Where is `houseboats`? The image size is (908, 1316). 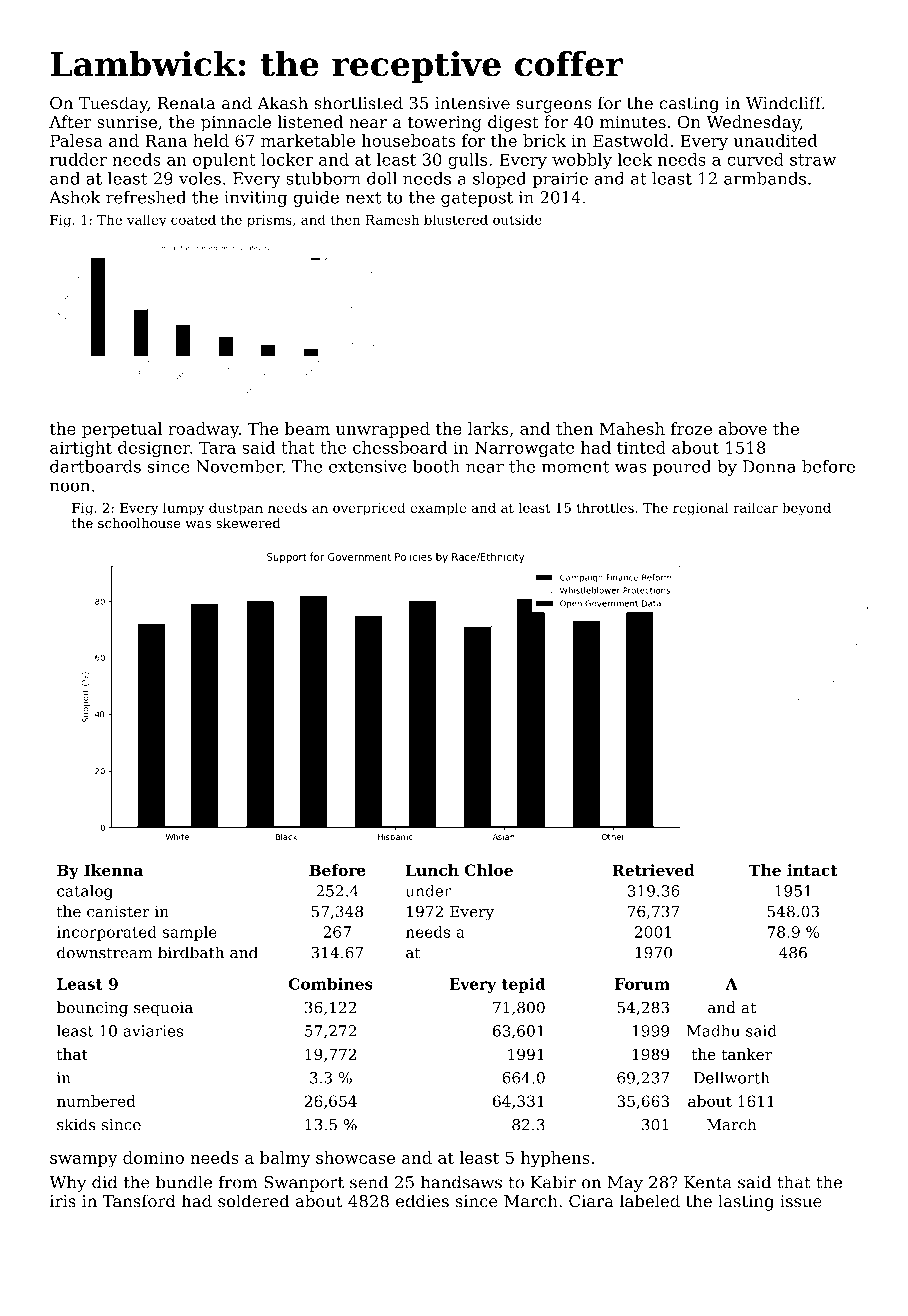 houseboats is located at coordinates (408, 140).
